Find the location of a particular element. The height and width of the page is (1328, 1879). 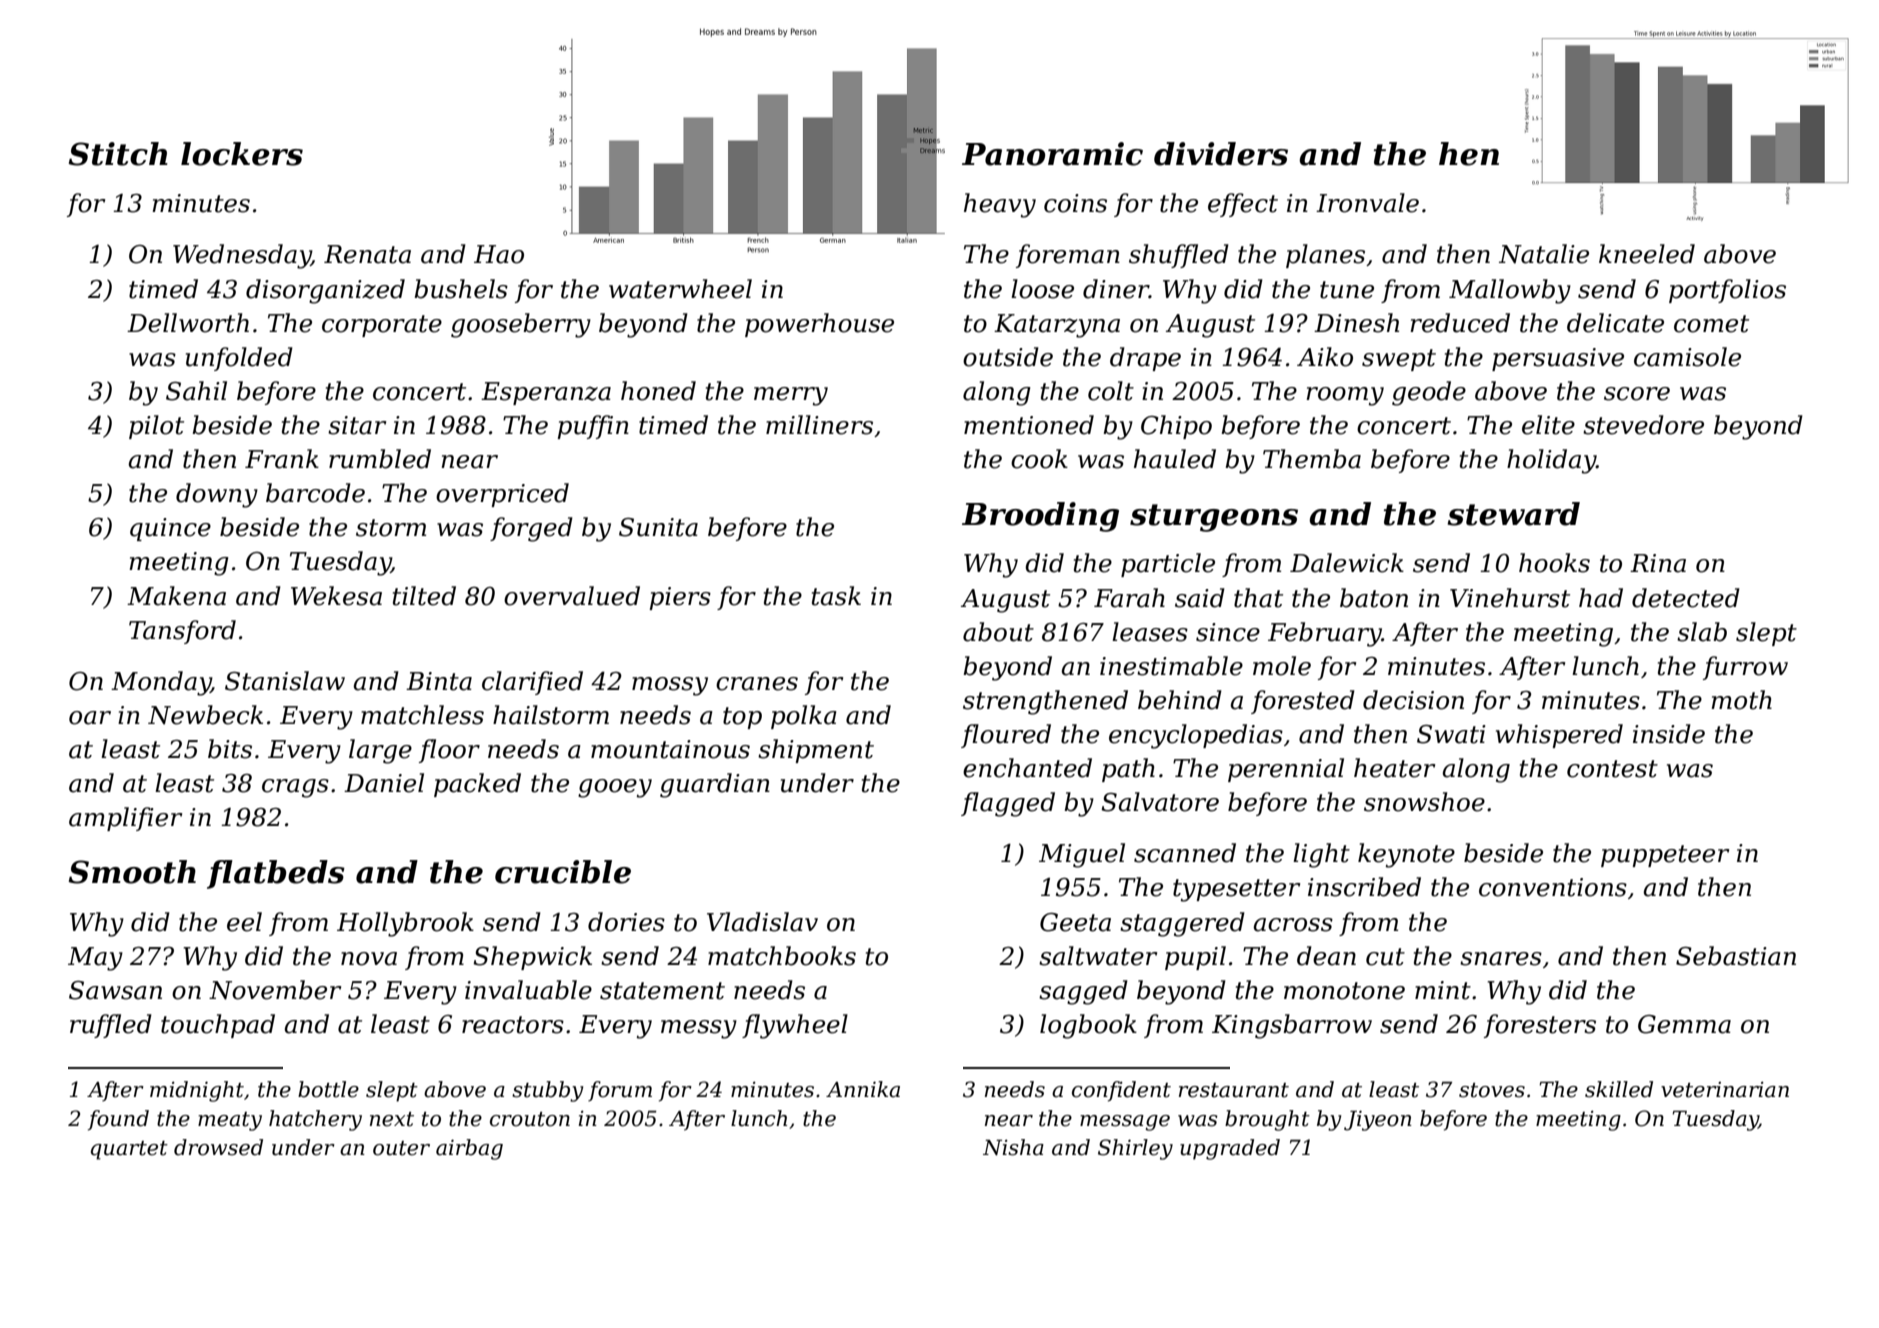

airbag is located at coordinates (469, 1149).
